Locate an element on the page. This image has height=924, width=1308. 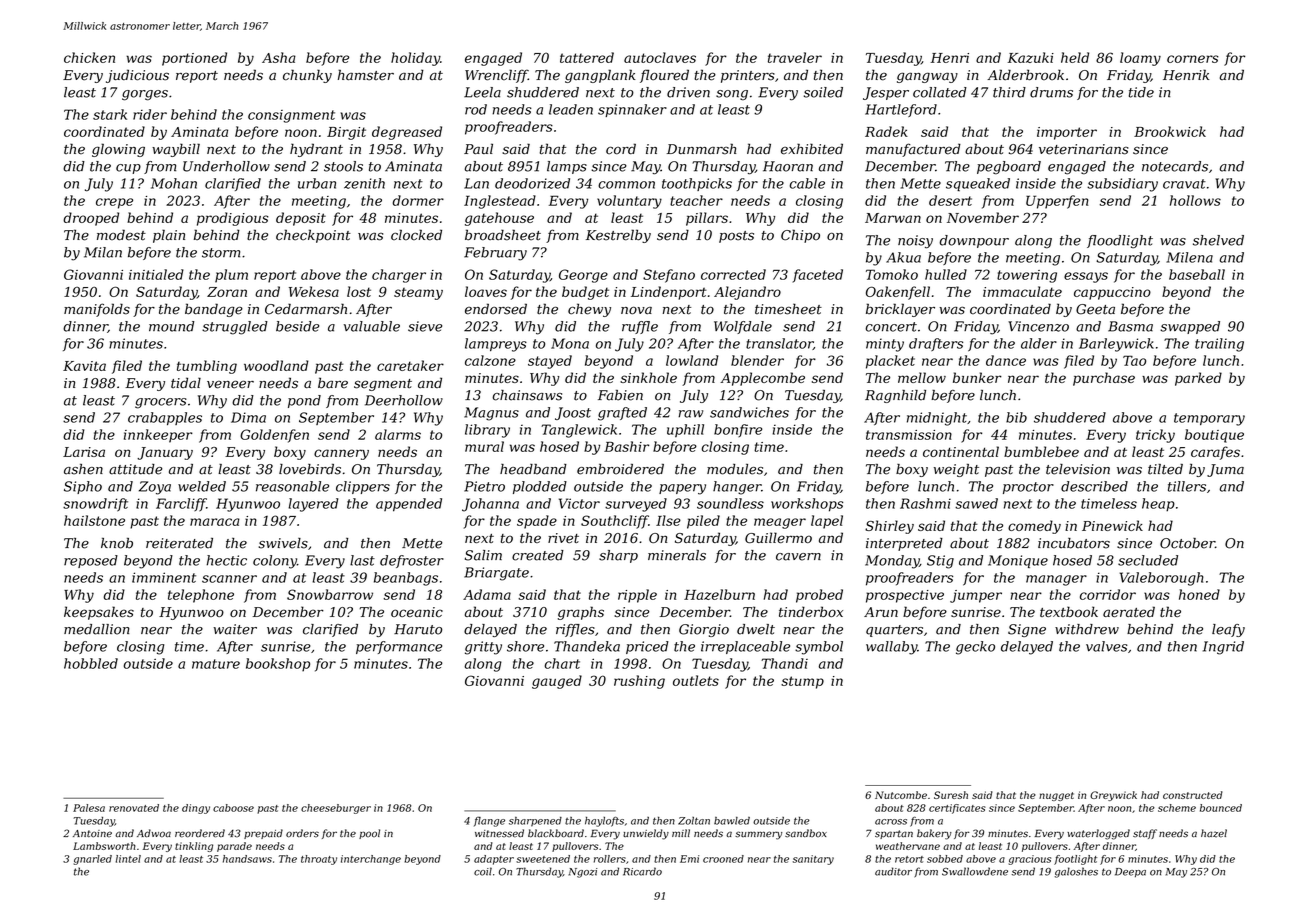
Guillermo is located at coordinates (778, 537).
